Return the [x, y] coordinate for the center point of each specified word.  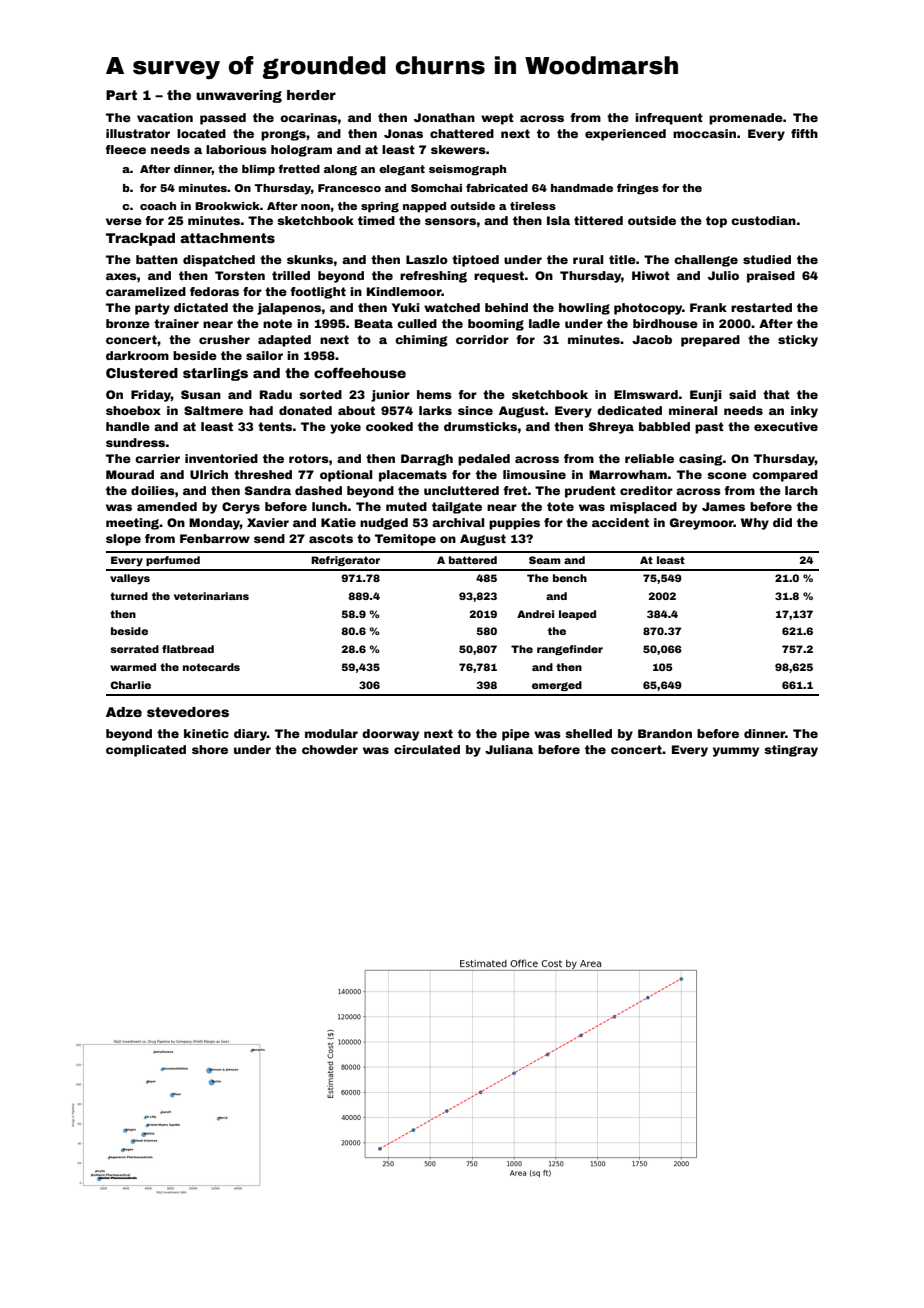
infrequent [669, 119]
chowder [330, 749]
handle [128, 426]
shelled [588, 733]
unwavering [239, 96]
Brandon [665, 733]
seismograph [467, 170]
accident [620, 522]
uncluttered [461, 490]
